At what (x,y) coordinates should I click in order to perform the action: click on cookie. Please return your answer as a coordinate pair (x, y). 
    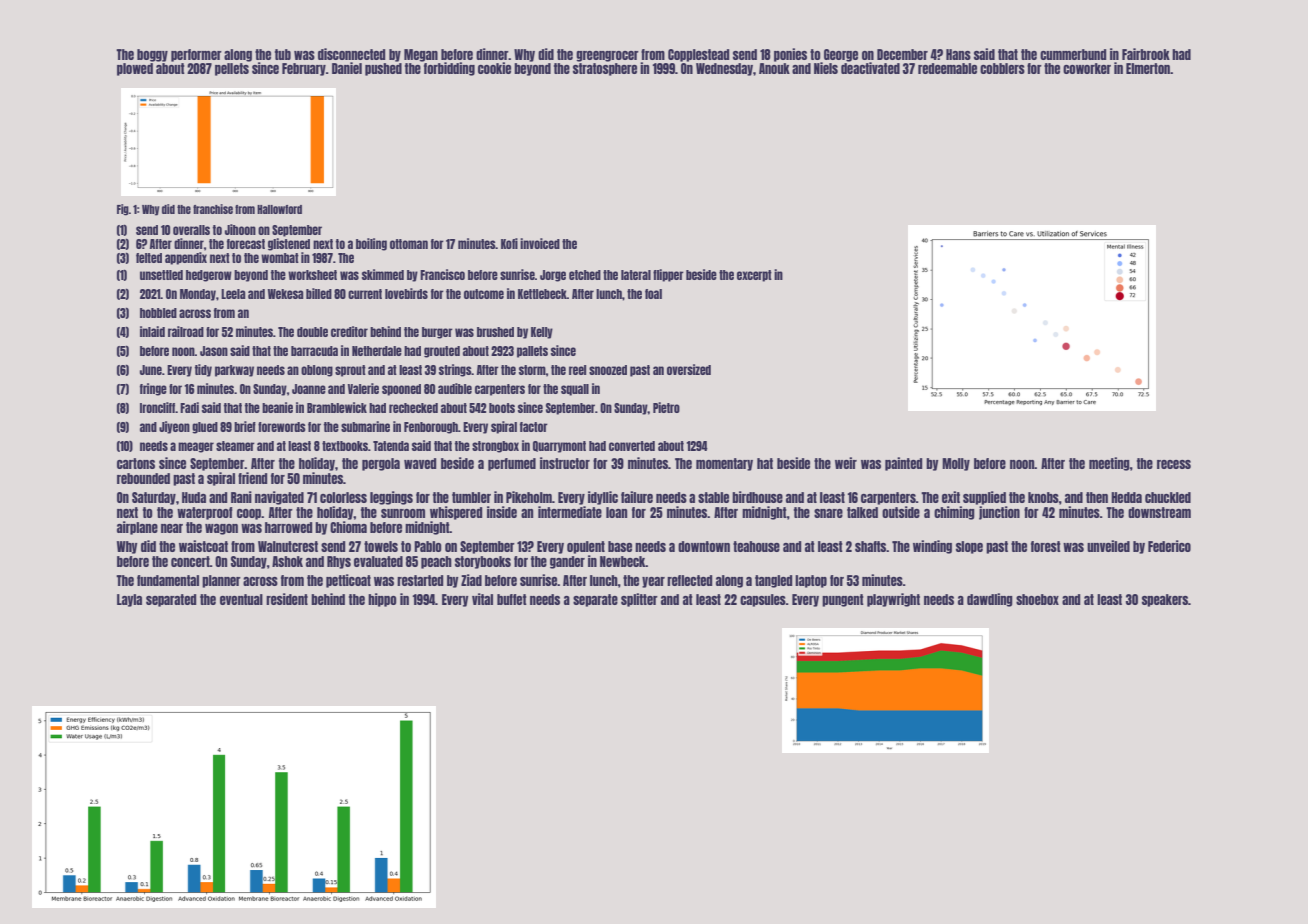
    Looking at the image, I should click on (494, 68).
